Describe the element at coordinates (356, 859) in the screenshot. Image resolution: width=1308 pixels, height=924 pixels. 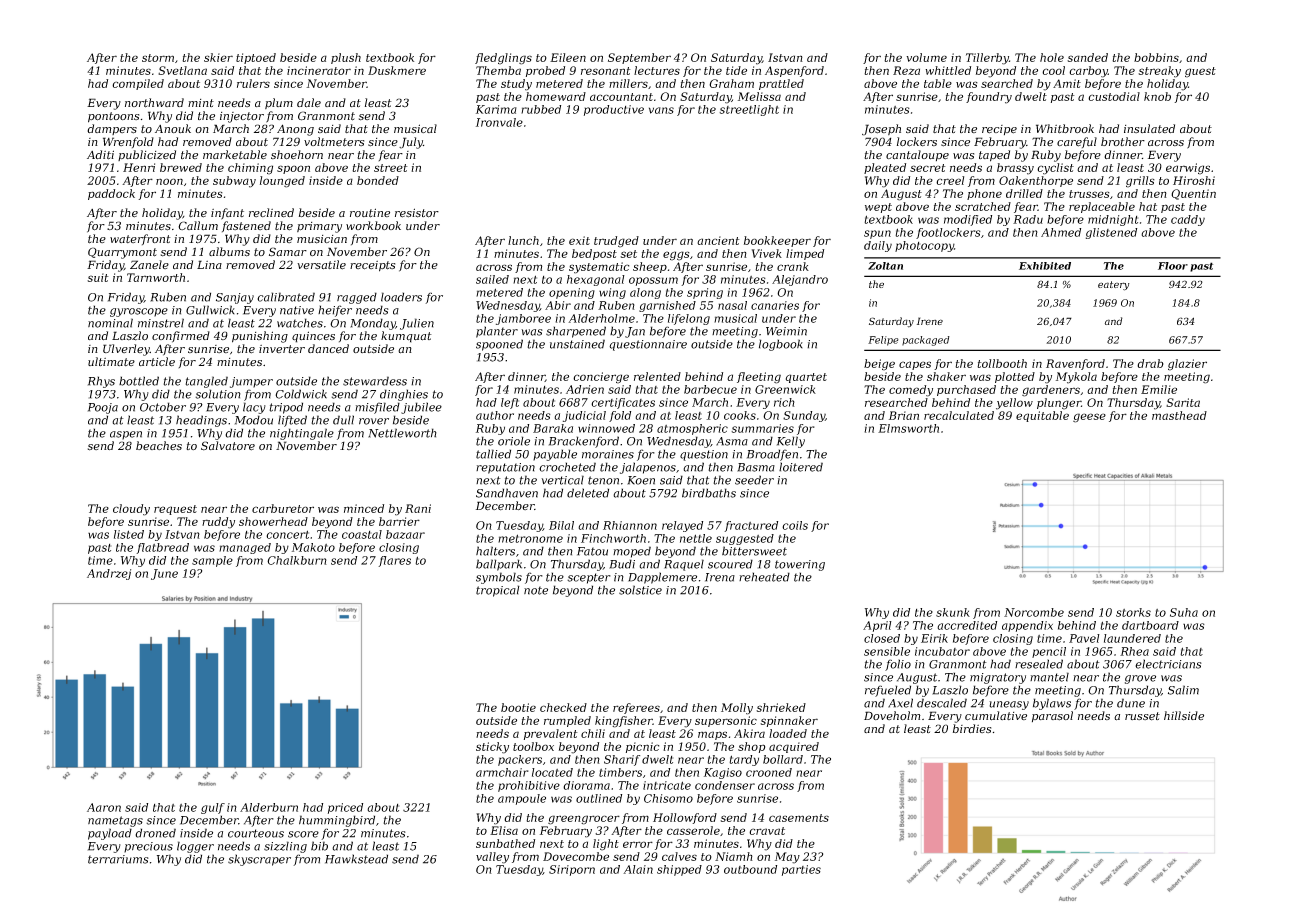
I see `Hawkstead` at that location.
